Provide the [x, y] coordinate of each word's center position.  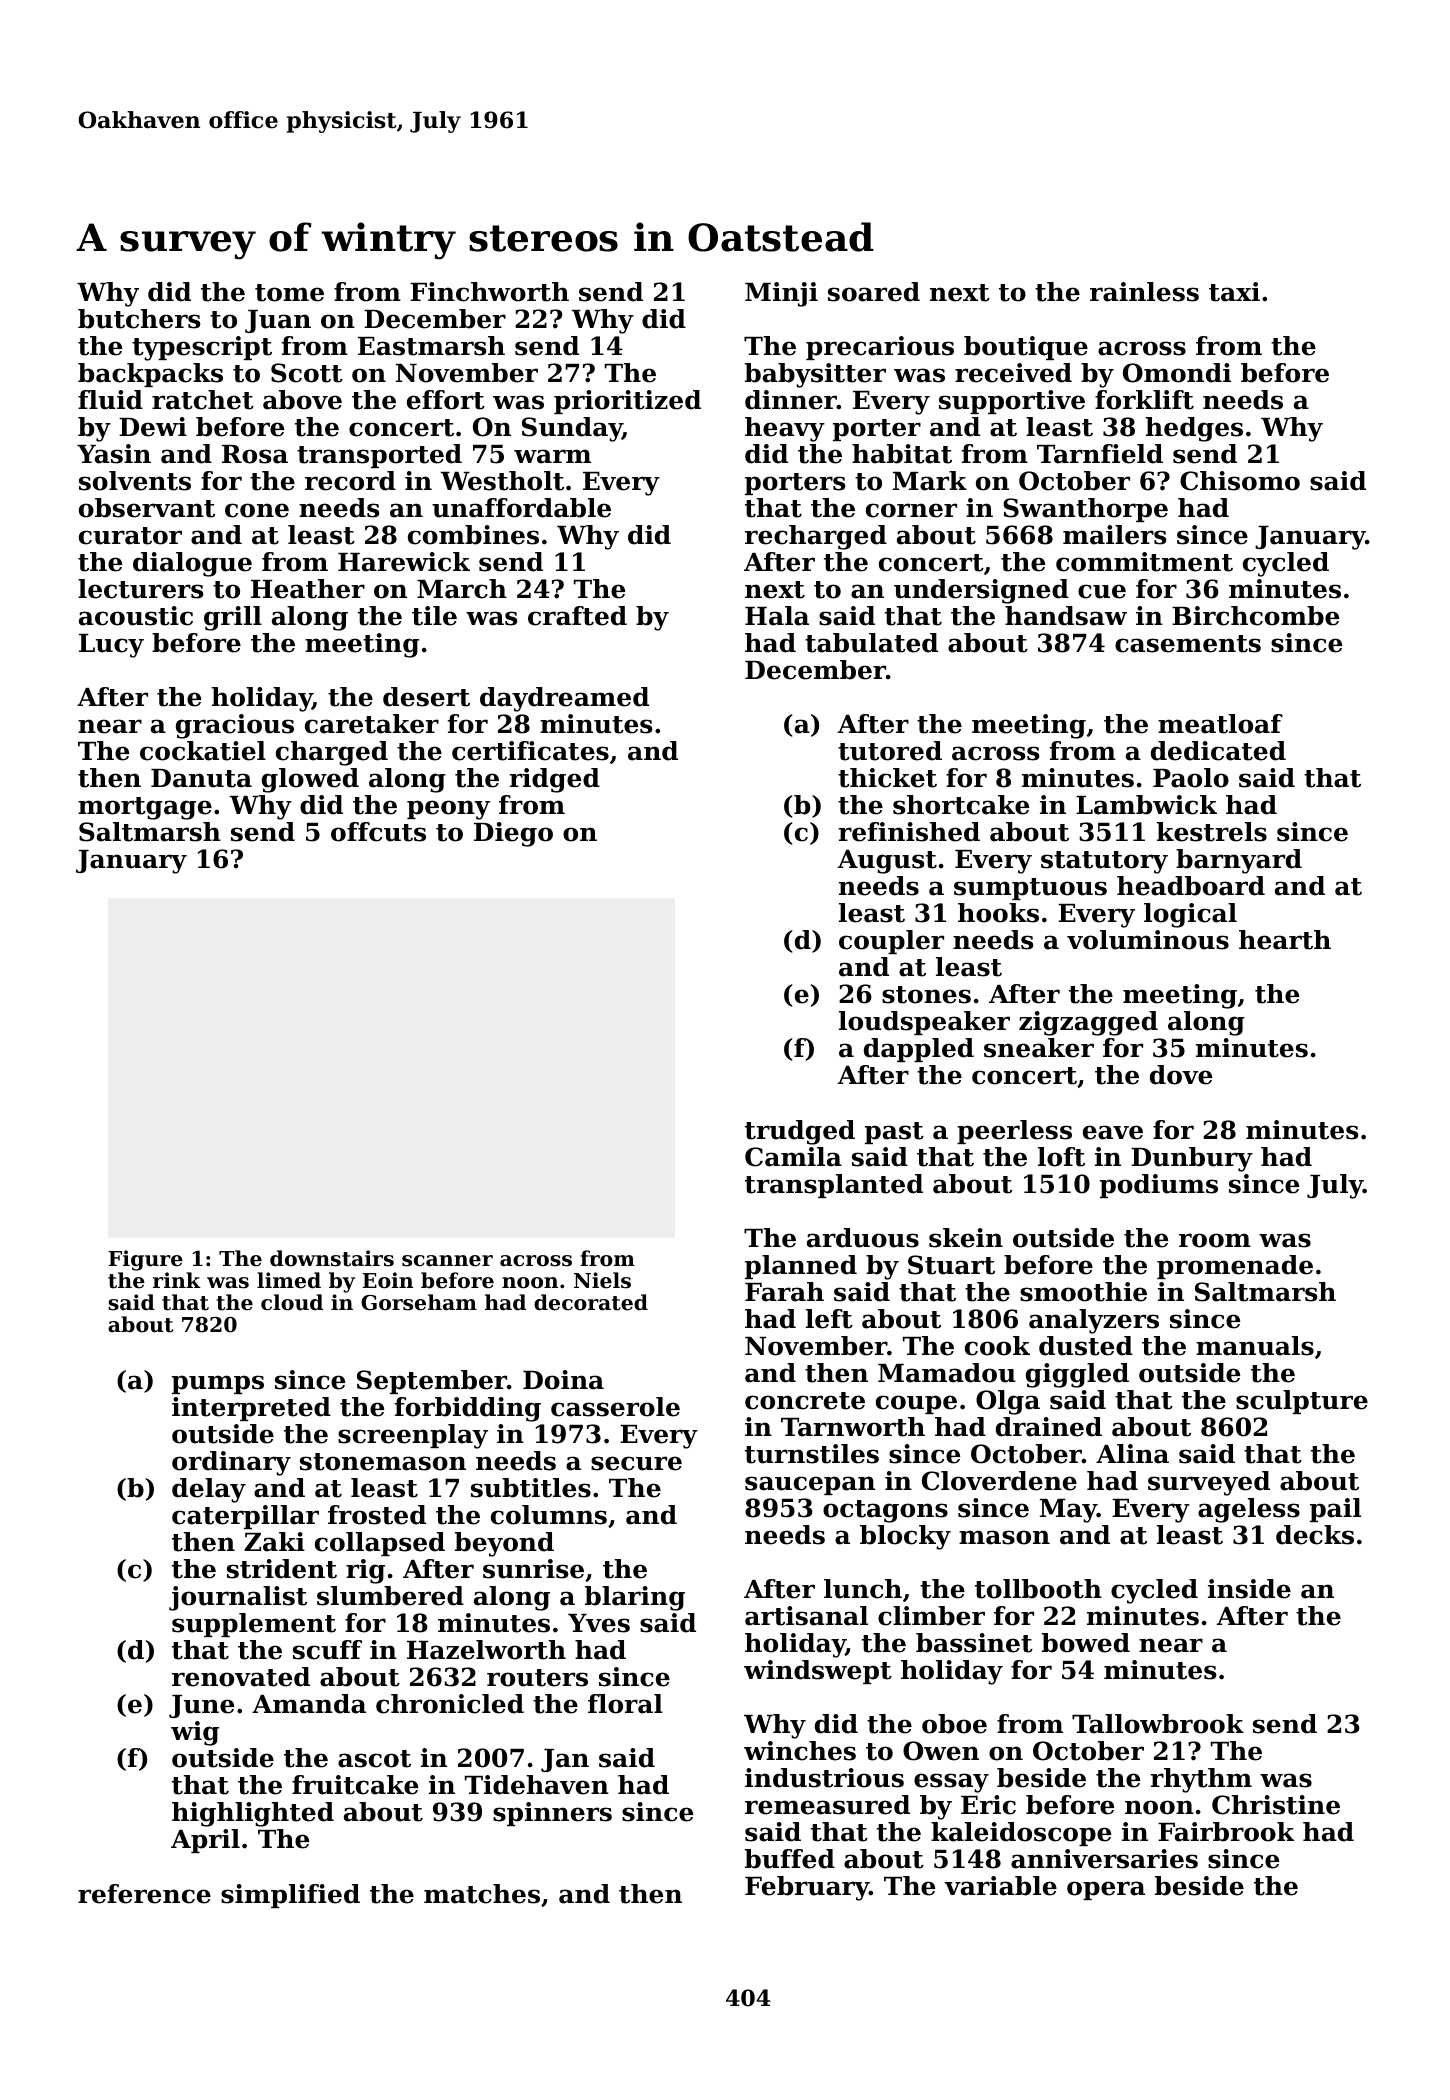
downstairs [332, 1258]
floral [625, 1704]
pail [1335, 1510]
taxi [1234, 292]
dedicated [1218, 751]
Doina [563, 1380]
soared [874, 292]
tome [289, 293]
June [201, 1706]
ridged [554, 780]
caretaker [372, 724]
